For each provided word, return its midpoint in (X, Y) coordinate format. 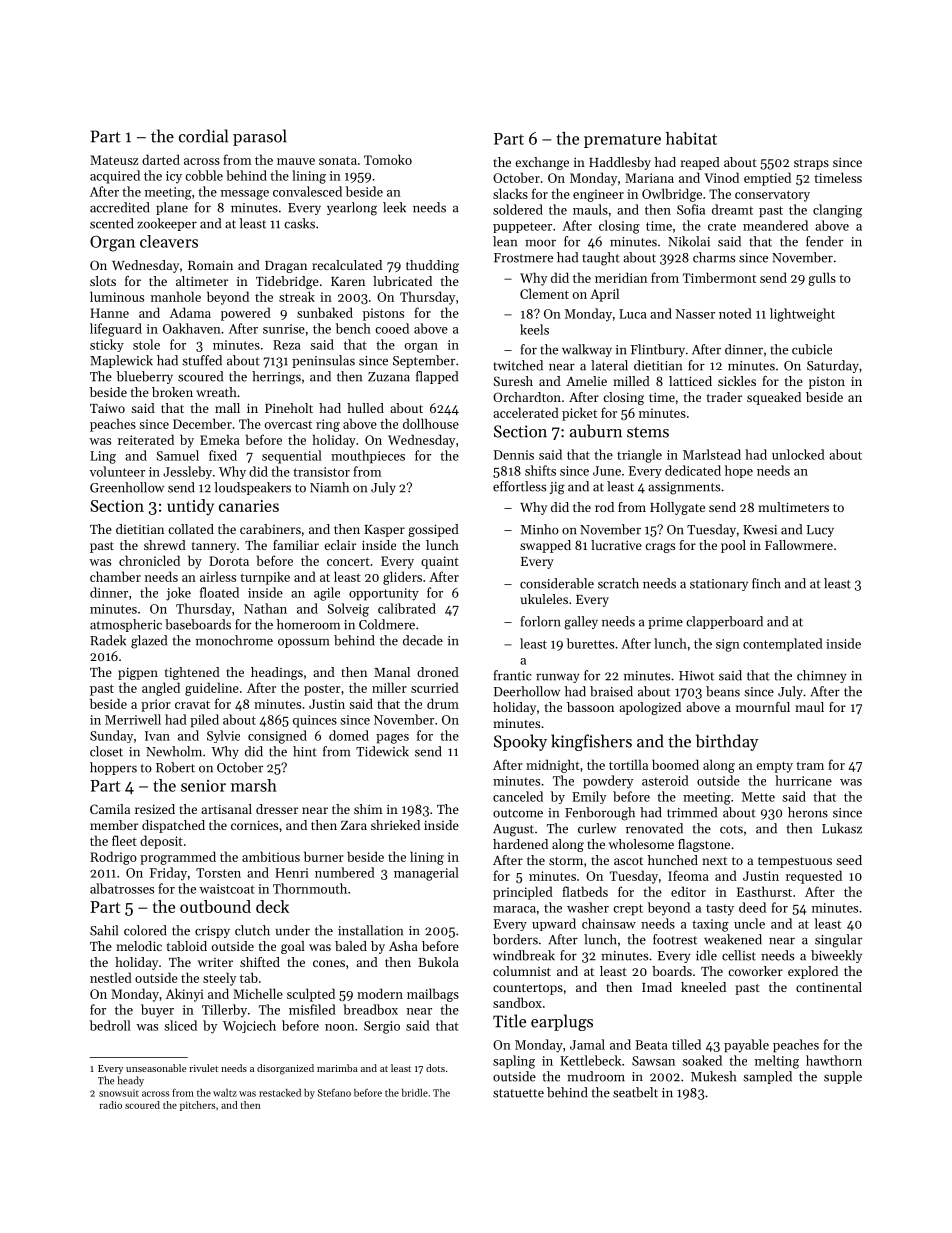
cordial (203, 136)
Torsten (218, 873)
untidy (190, 507)
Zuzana (389, 377)
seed (849, 860)
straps (811, 164)
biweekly (836, 956)
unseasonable (156, 1068)
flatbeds (585, 891)
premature (622, 141)
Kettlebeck (590, 1060)
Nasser (695, 314)
